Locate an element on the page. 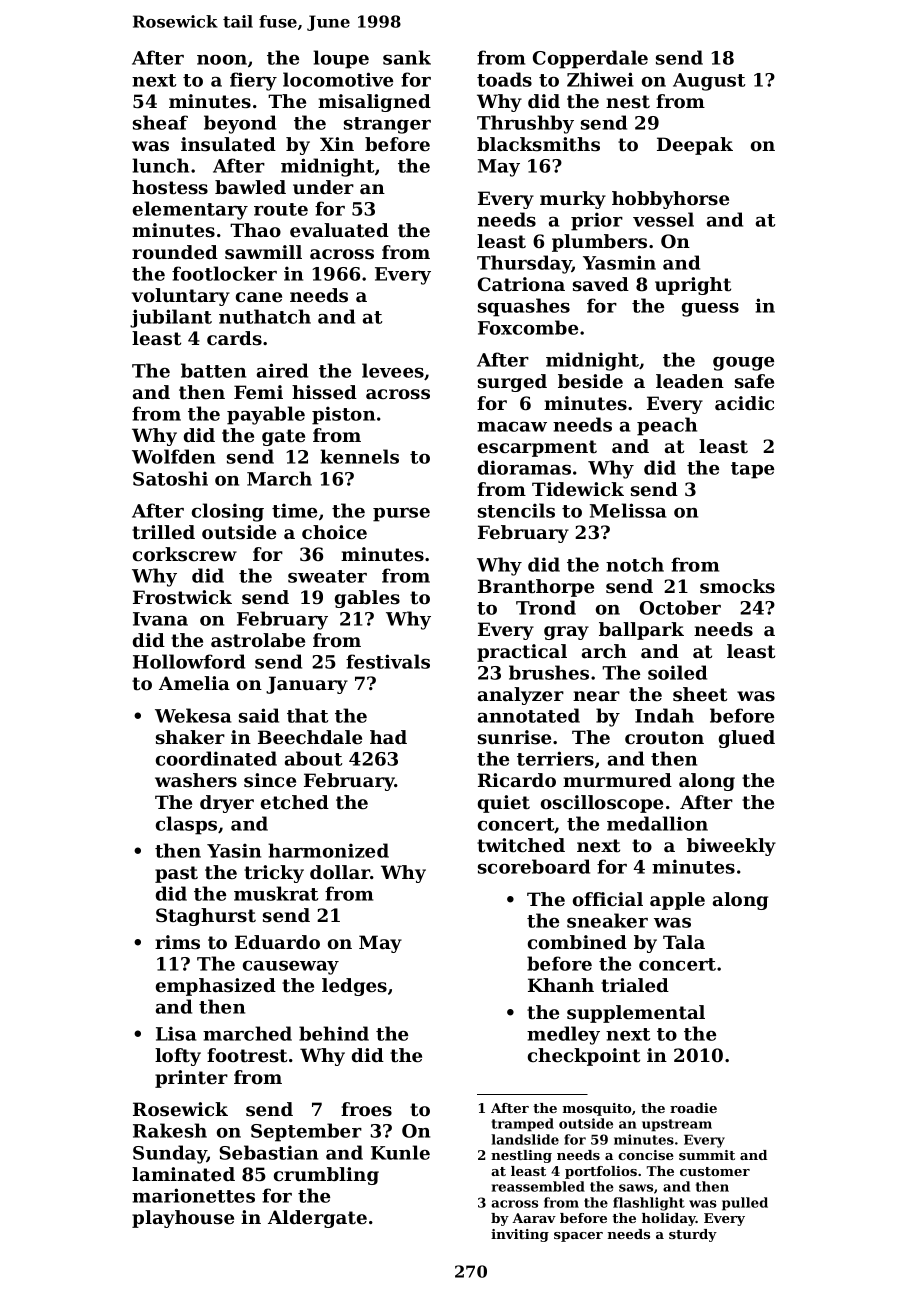 The width and height of the page is (908, 1316). toads is located at coordinates (504, 79).
